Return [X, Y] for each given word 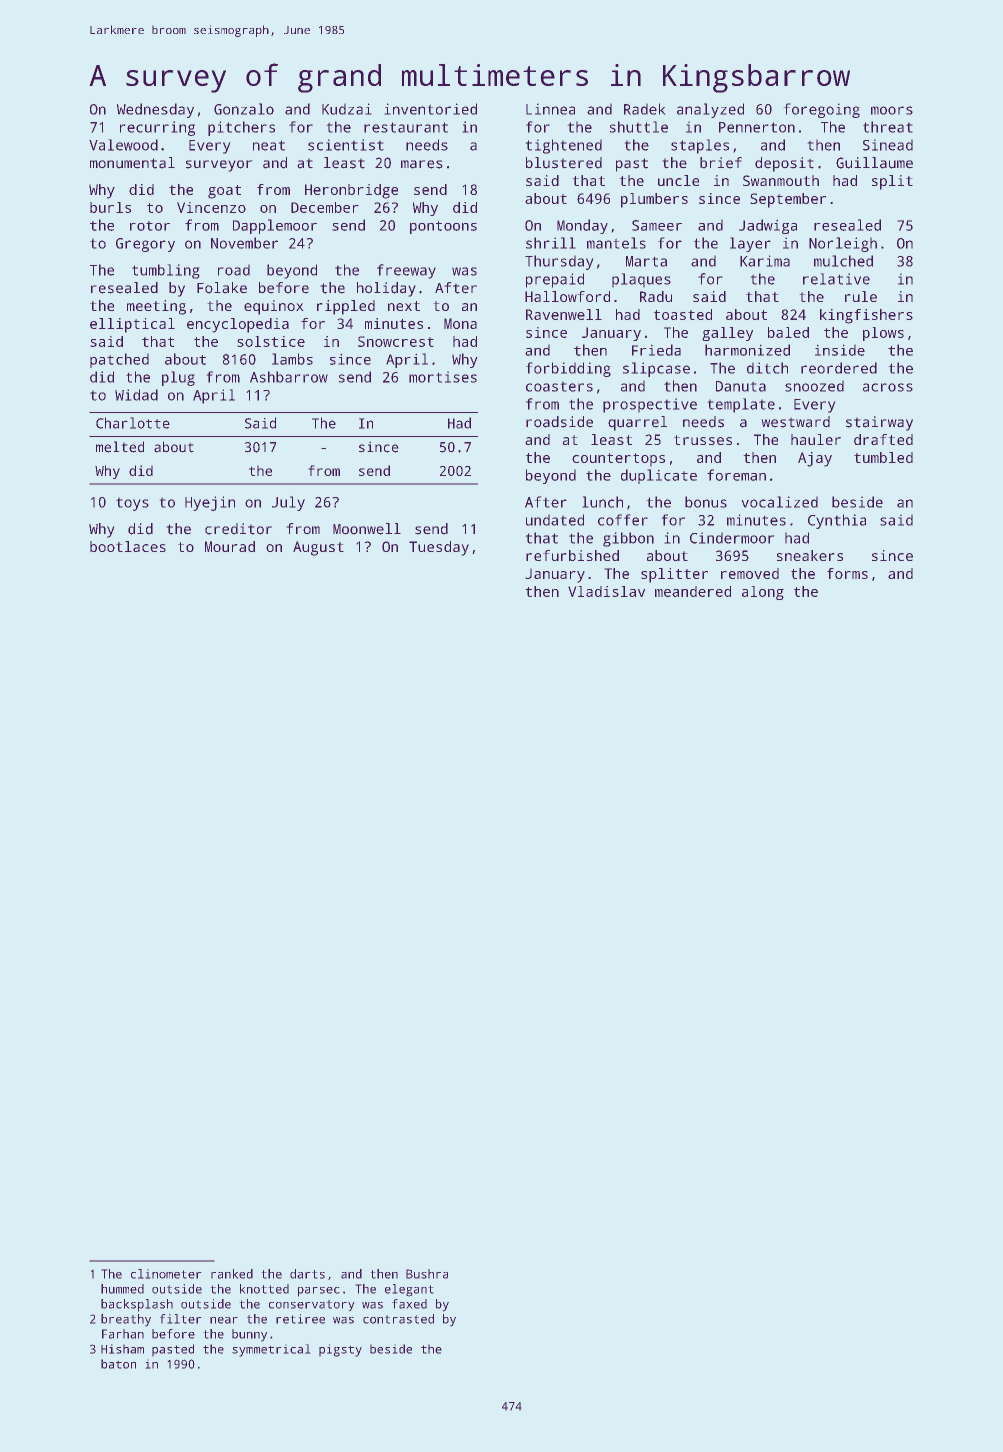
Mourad [230, 546]
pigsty [340, 1350]
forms [847, 573]
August [318, 548]
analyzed [710, 110]
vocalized [779, 502]
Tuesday [439, 548]
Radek [645, 109]
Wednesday [155, 110]
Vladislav [606, 591]
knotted [264, 1289]
